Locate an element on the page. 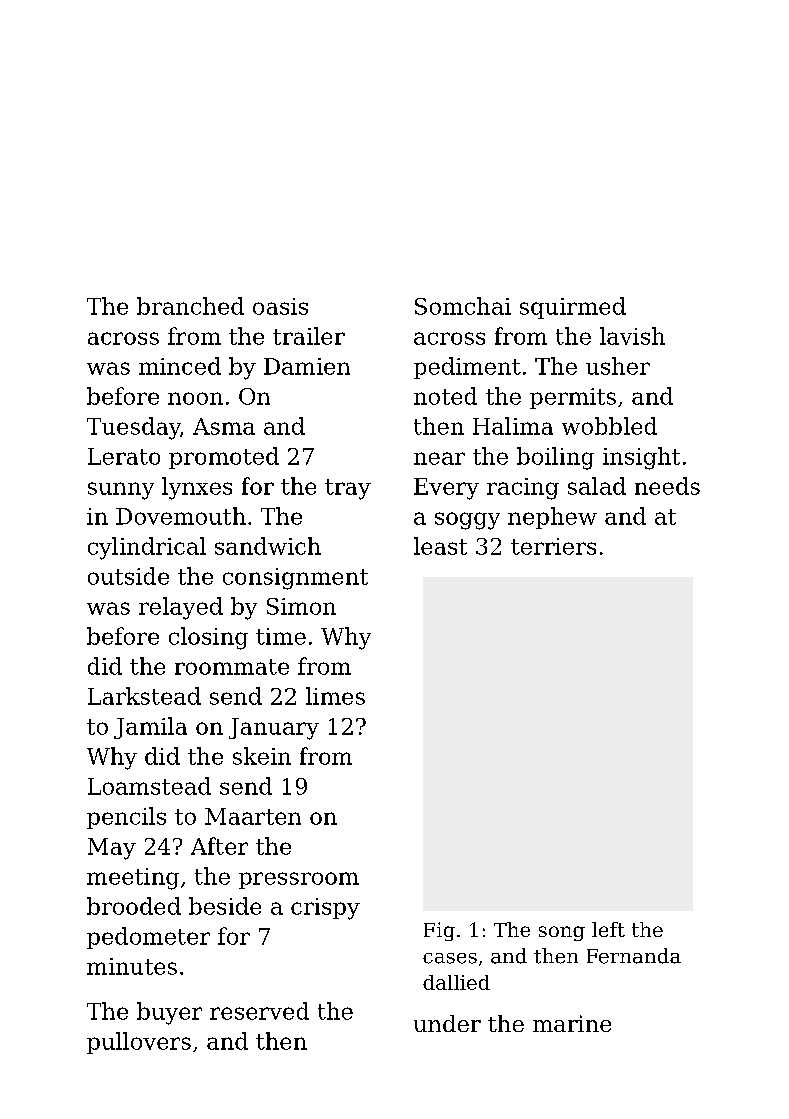 This document has width=789, height=1119. branched is located at coordinates (190, 306).
